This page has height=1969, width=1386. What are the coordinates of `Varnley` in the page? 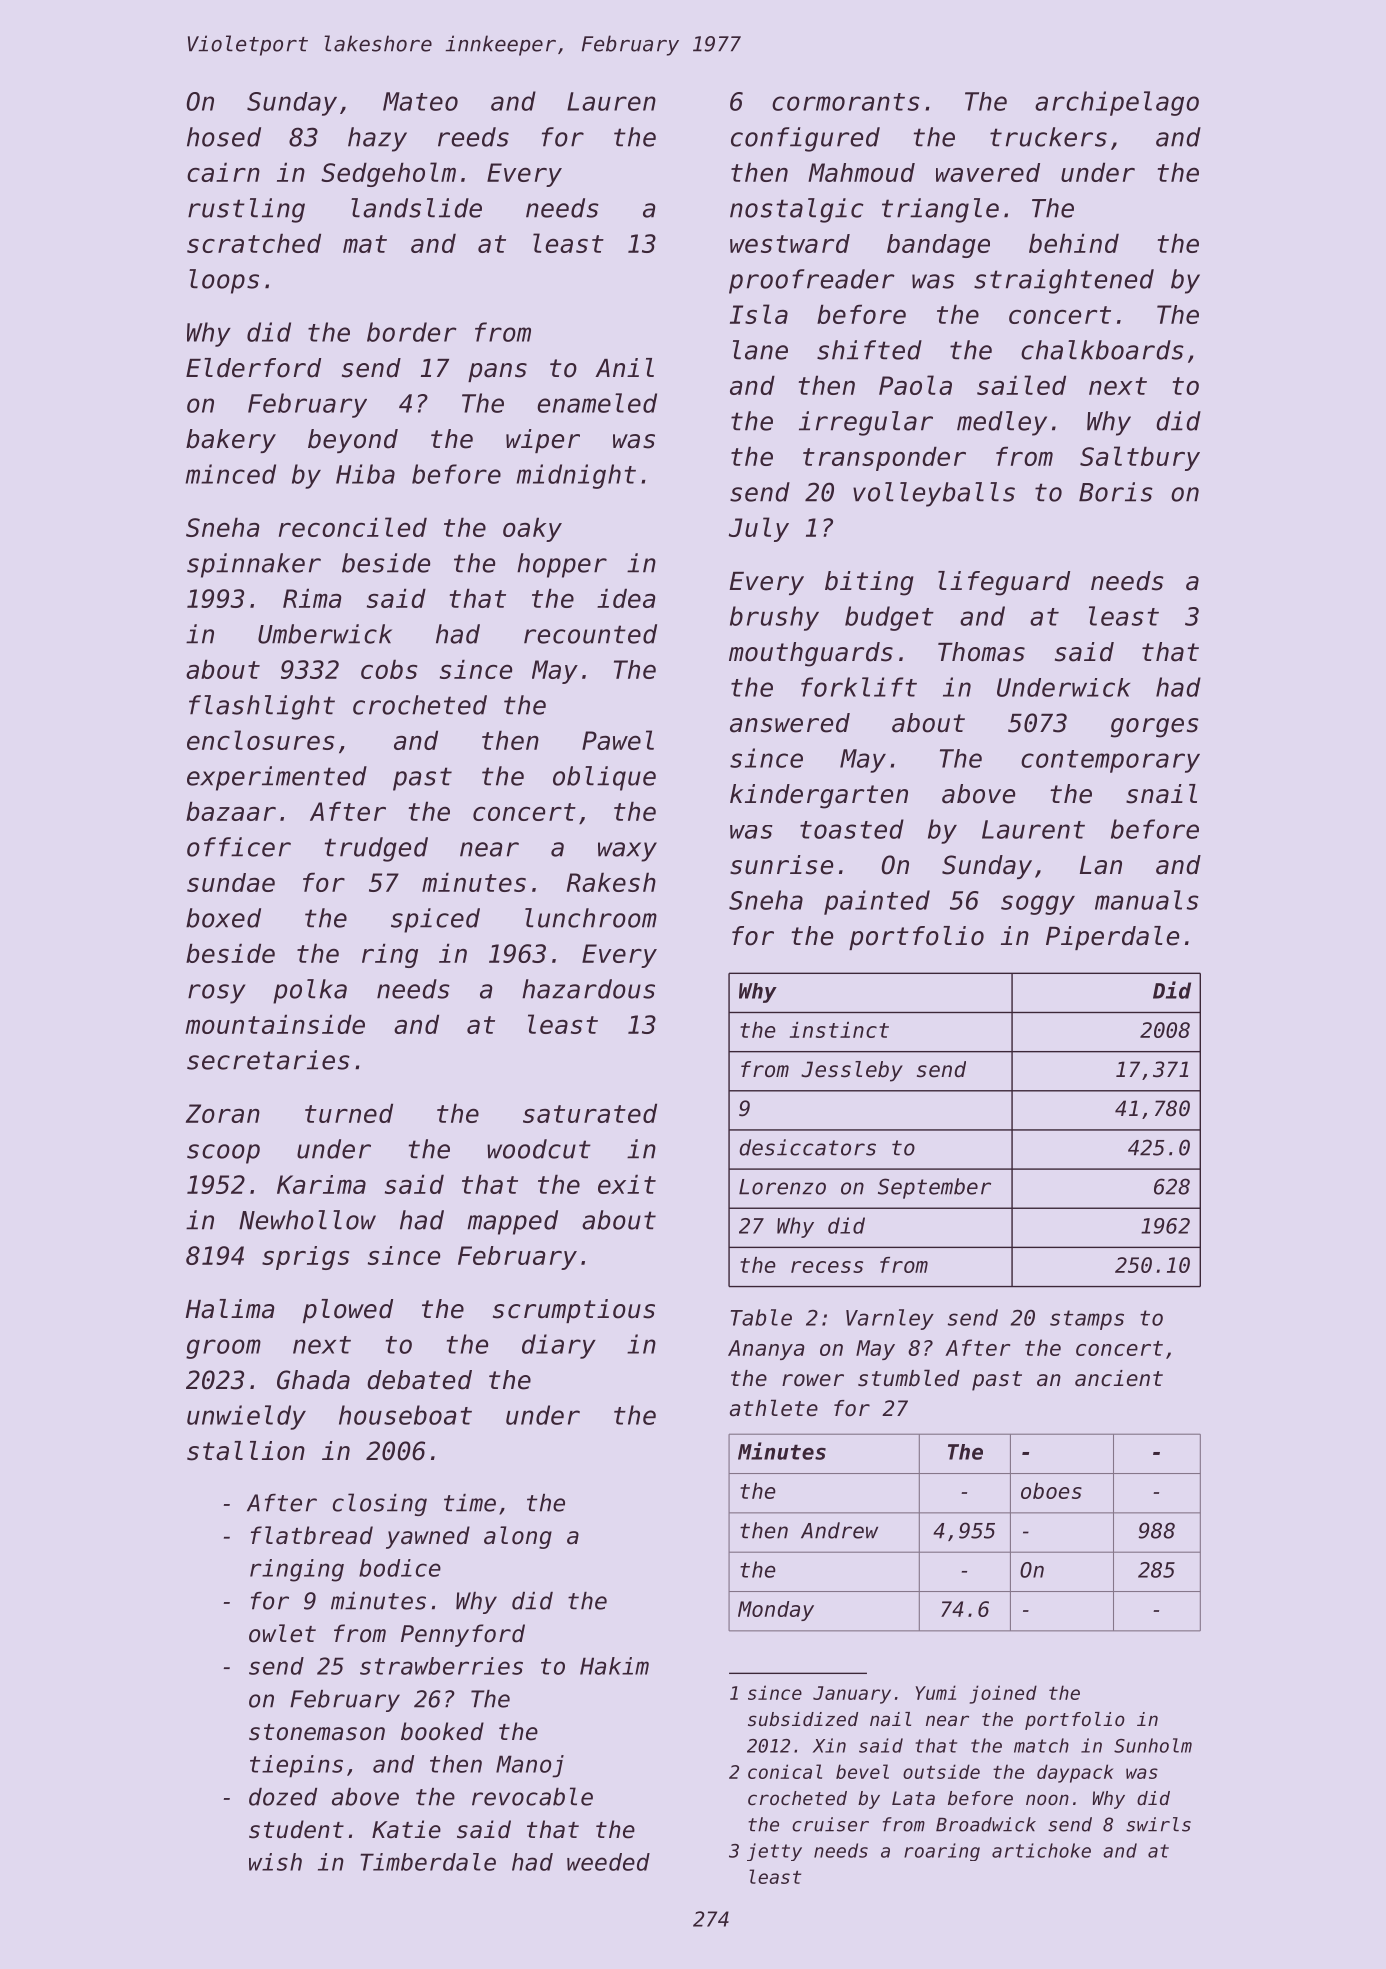 It's located at (890, 1319).
